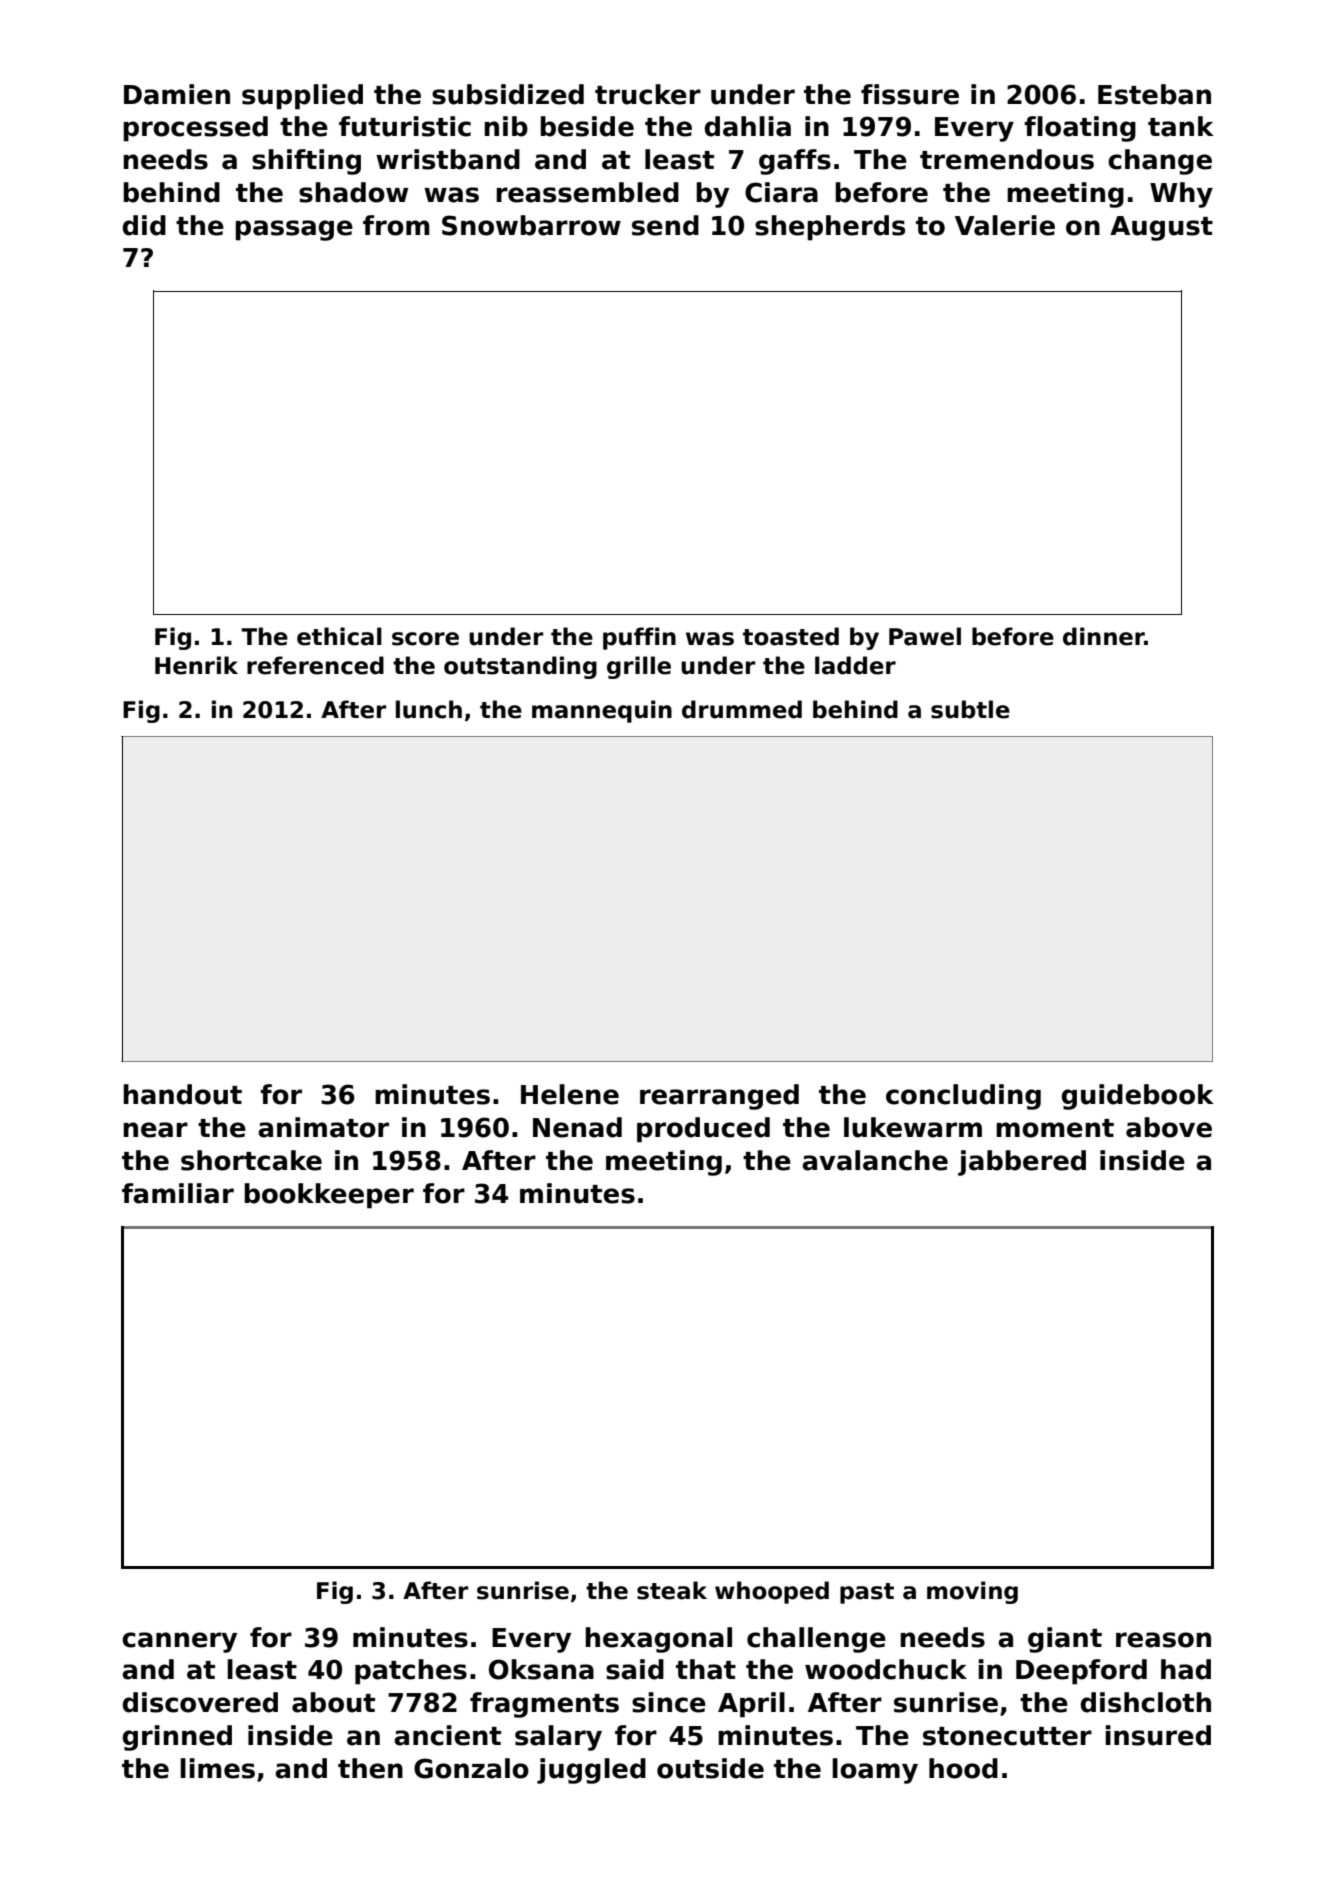 This screenshot has height=1888, width=1335. I want to click on familiar, so click(178, 1193).
